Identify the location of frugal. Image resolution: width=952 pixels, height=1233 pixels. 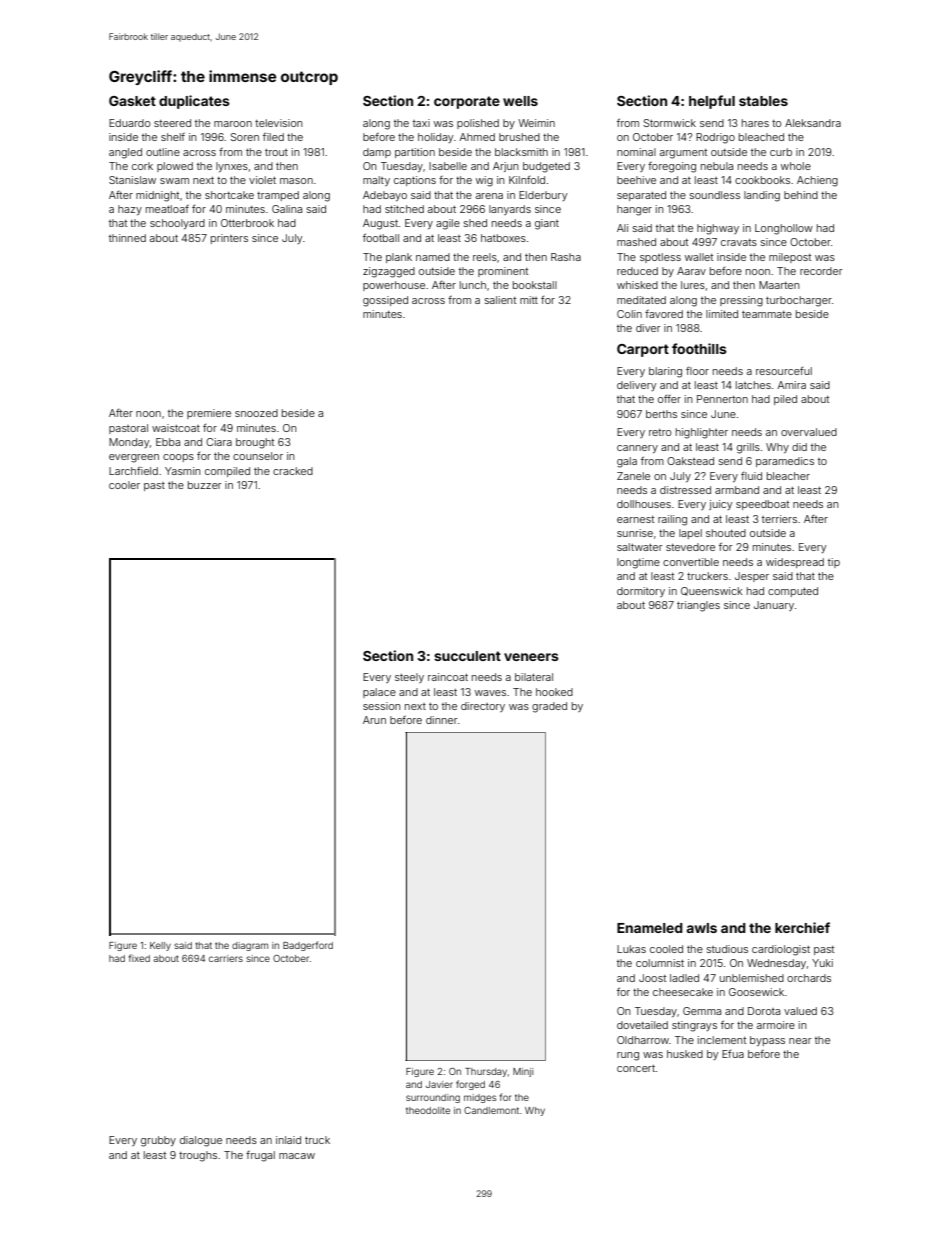
(260, 1156).
